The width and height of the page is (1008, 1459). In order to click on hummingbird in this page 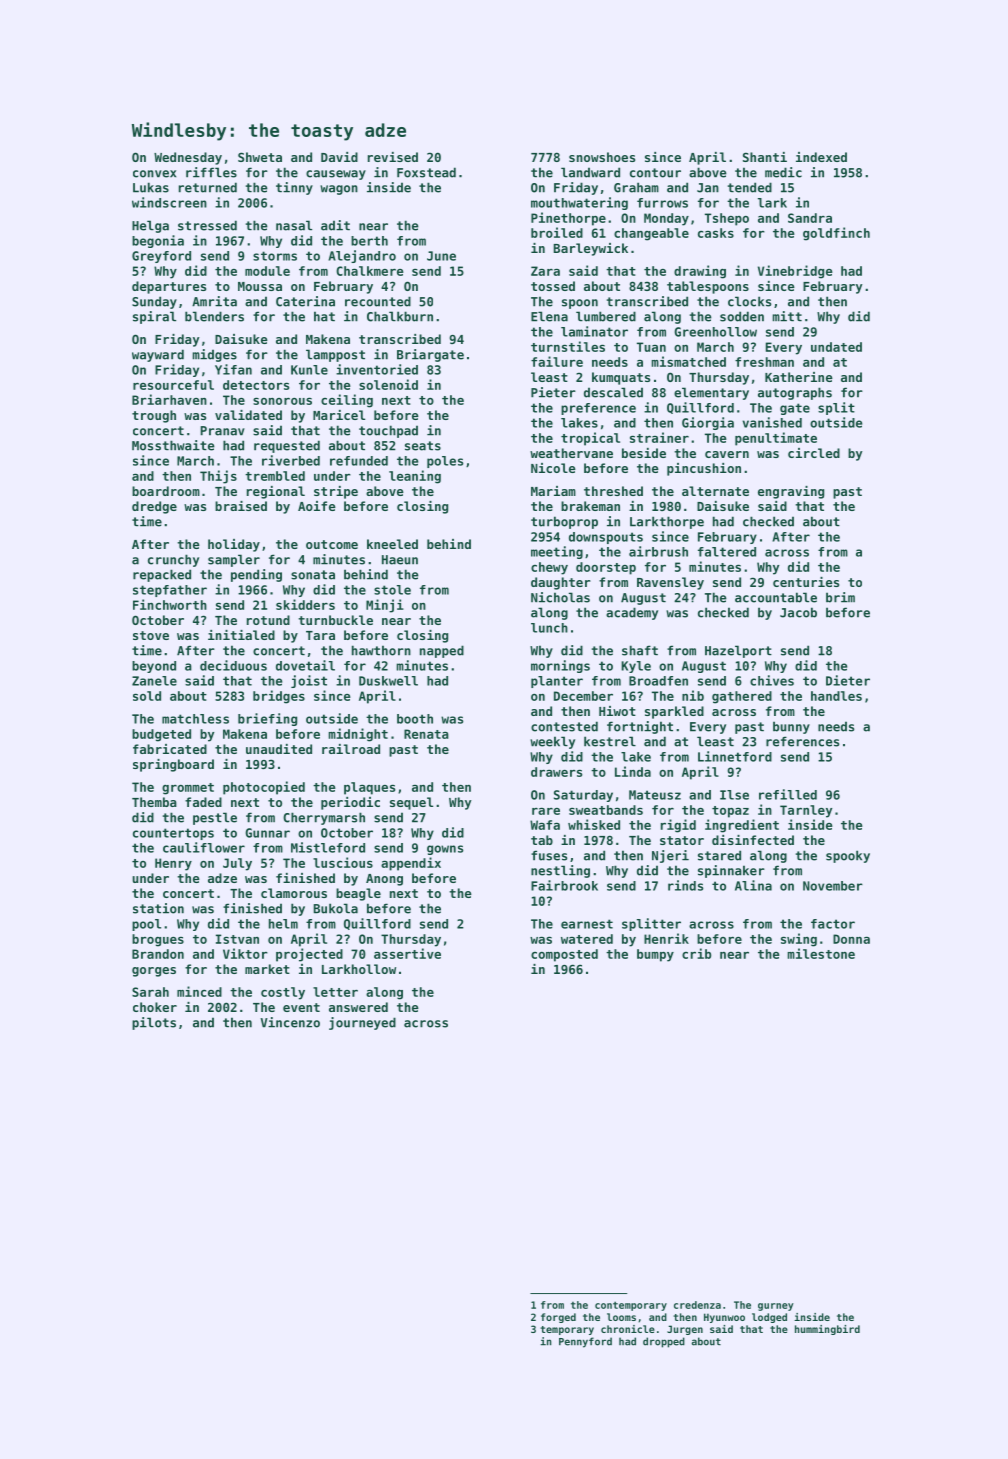, I will do `click(827, 1330)`.
